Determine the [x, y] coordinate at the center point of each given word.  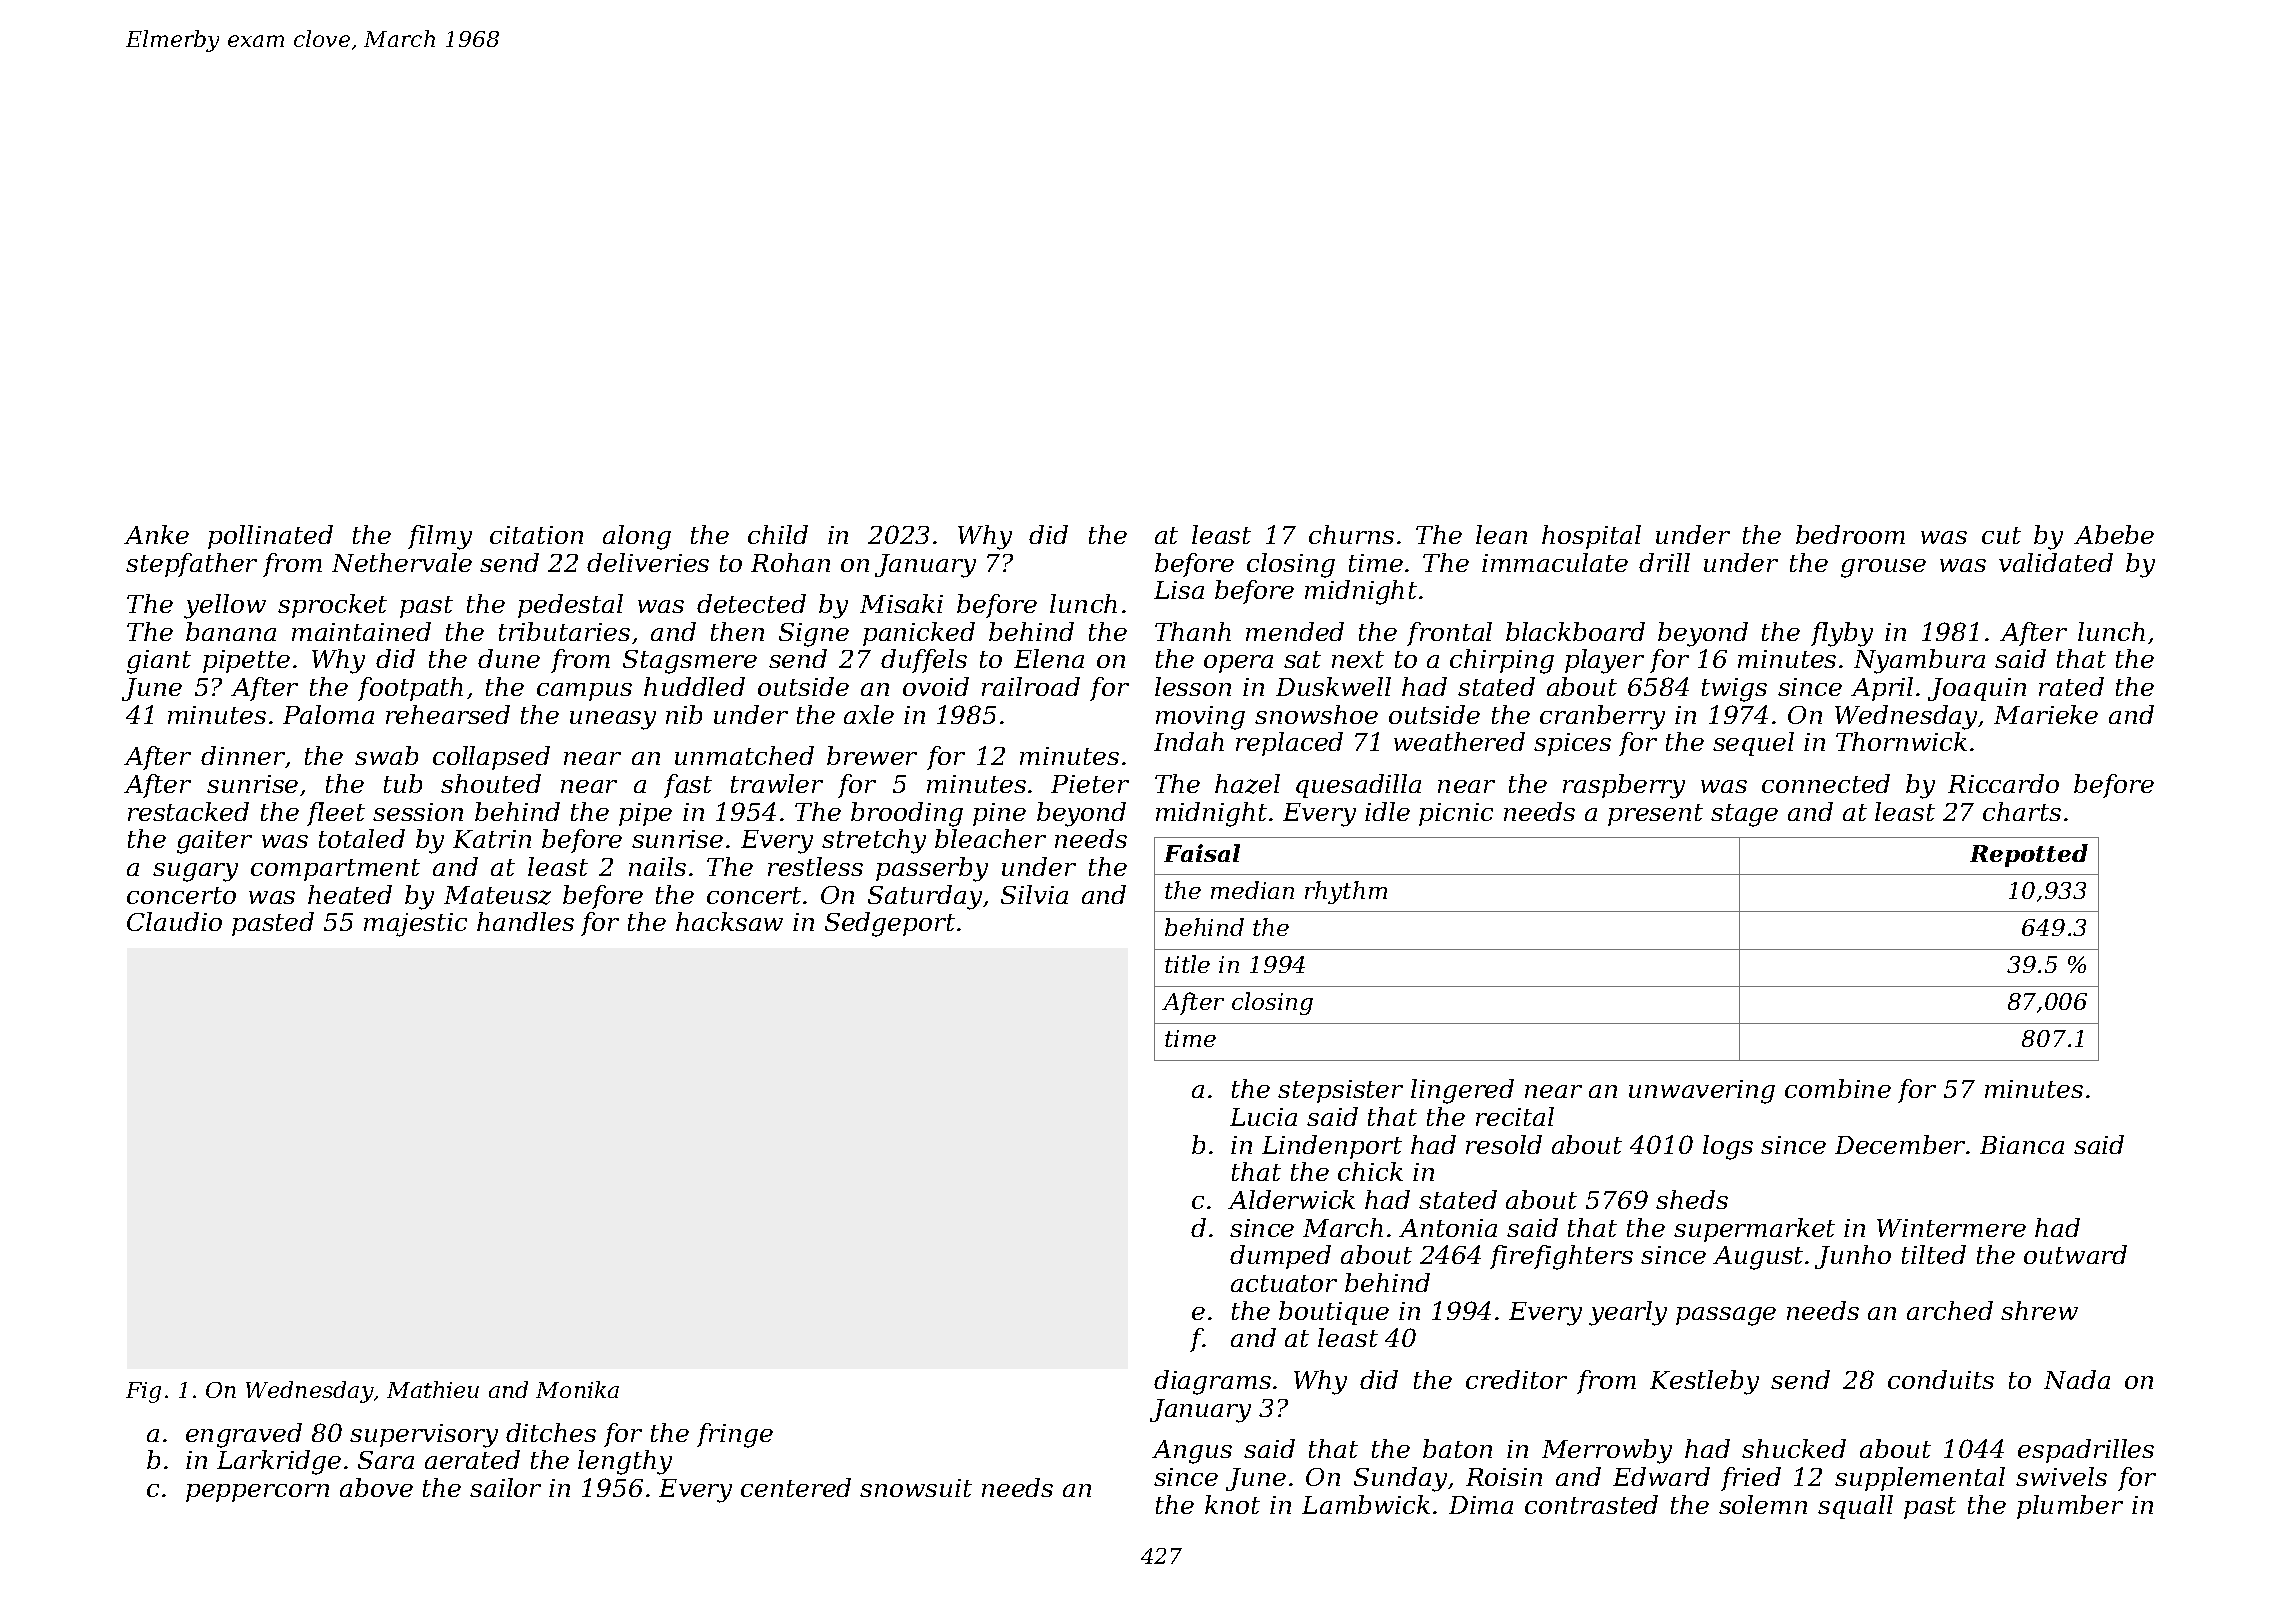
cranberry [1602, 717]
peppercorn [257, 1493]
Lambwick [1366, 1504]
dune [509, 658]
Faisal [1202, 853]
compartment [335, 870]
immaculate [1555, 562]
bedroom [1850, 534]
